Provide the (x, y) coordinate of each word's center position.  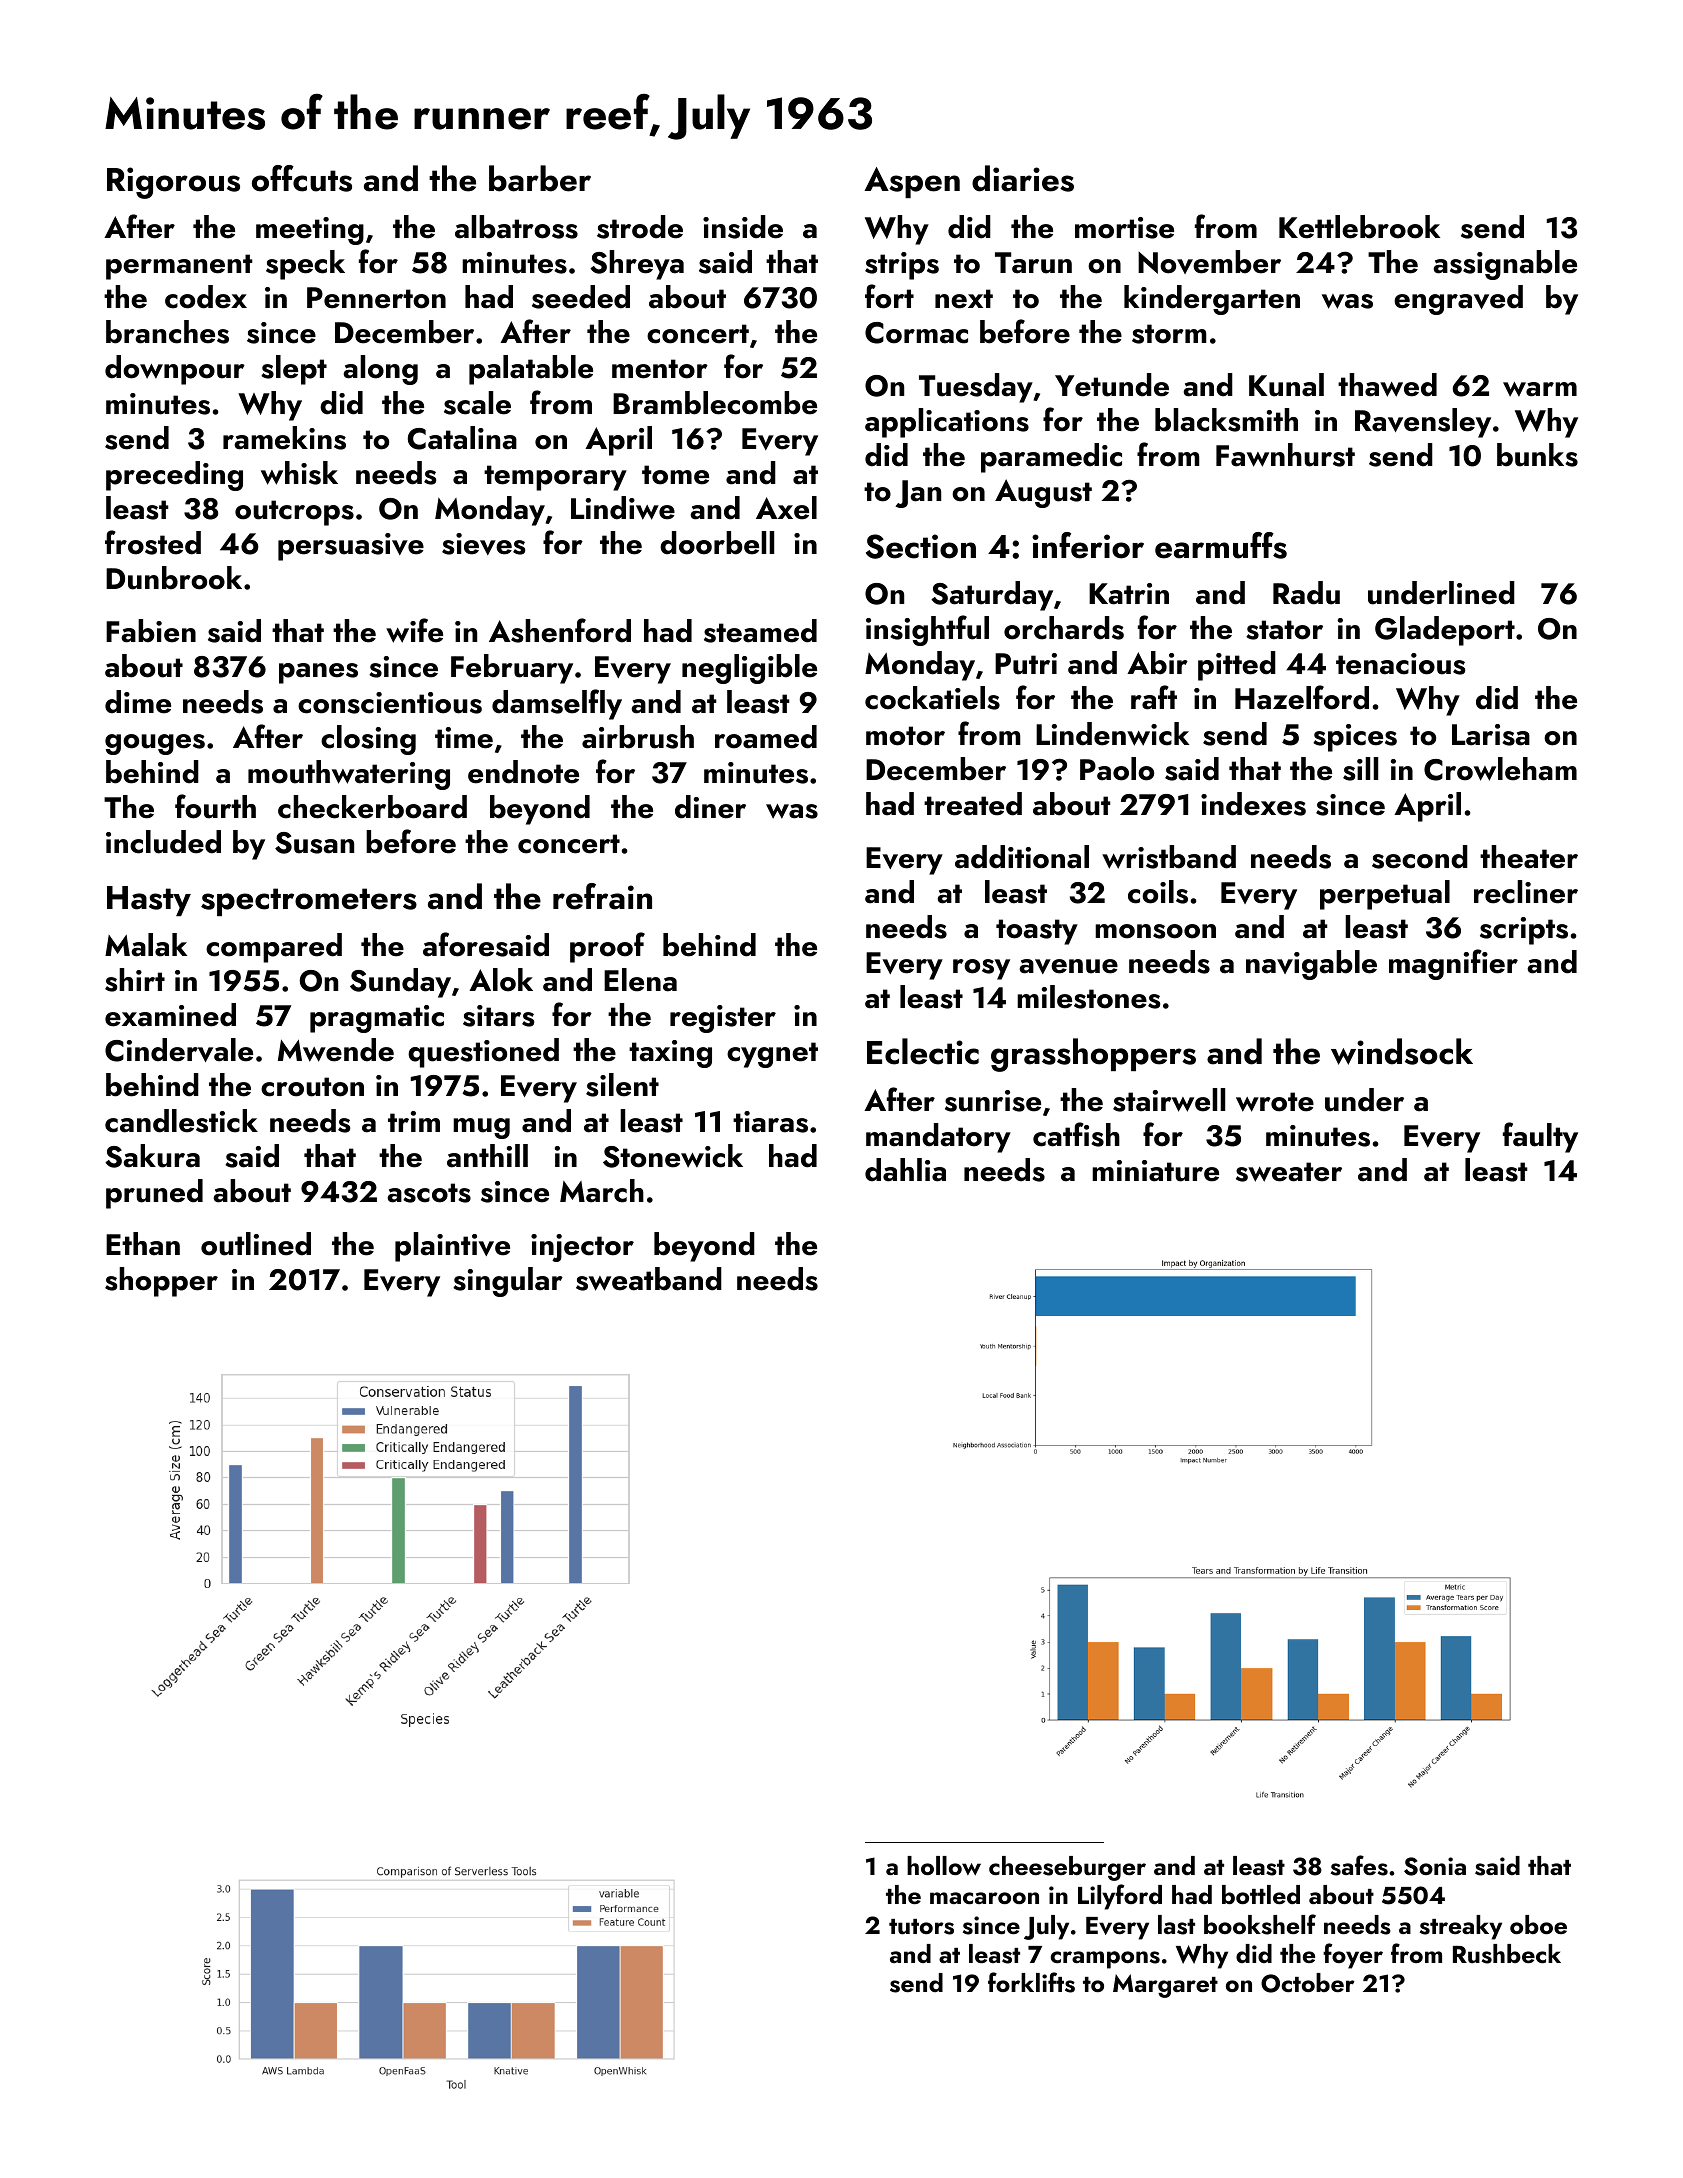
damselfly (557, 704)
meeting (310, 231)
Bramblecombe (715, 403)
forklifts (1031, 1982)
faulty (1540, 1137)
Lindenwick (1112, 734)
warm (1540, 389)
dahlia (905, 1170)
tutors (921, 1927)
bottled (1261, 1894)
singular (508, 1282)
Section (921, 546)
